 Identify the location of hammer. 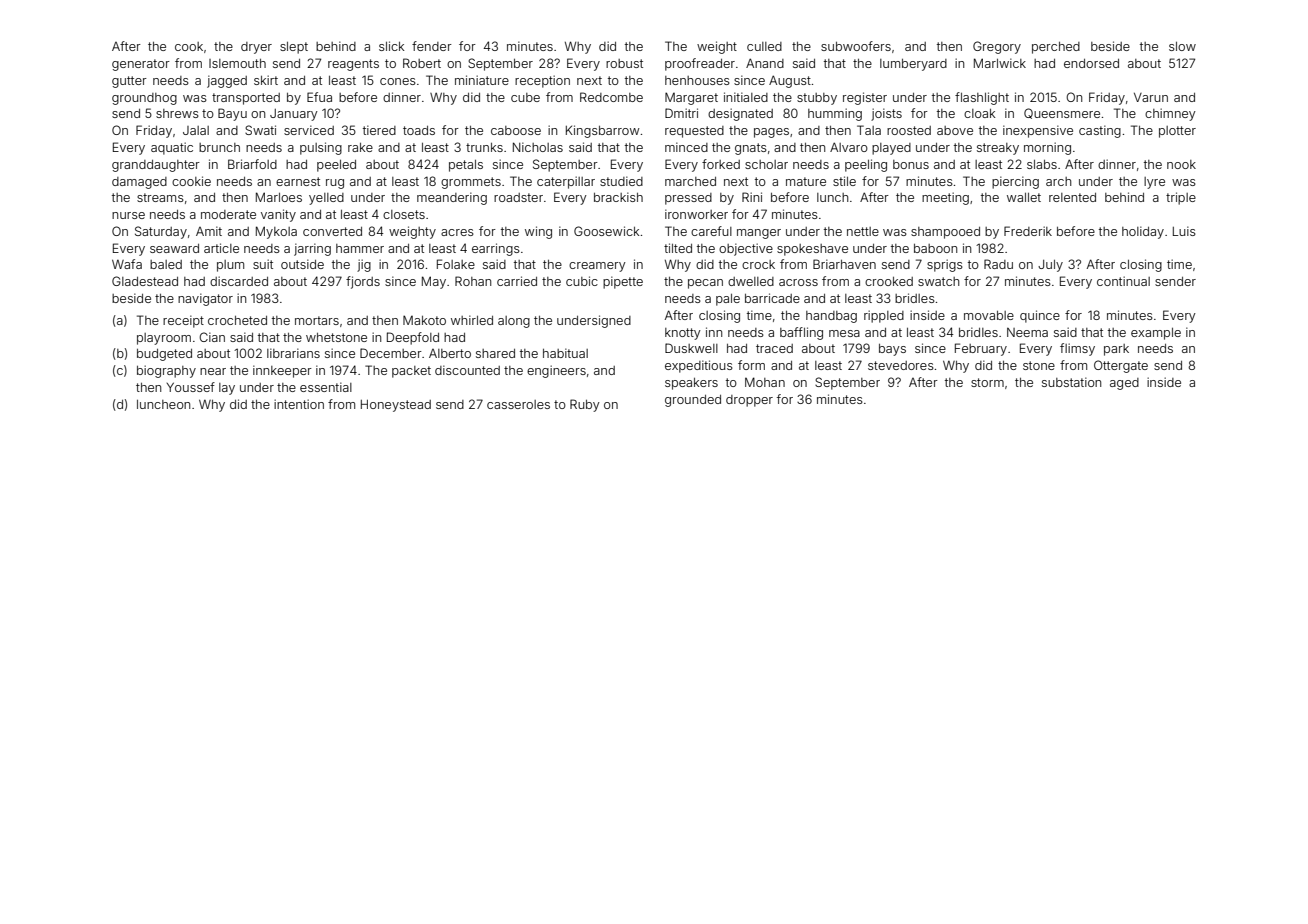
(360, 248).
